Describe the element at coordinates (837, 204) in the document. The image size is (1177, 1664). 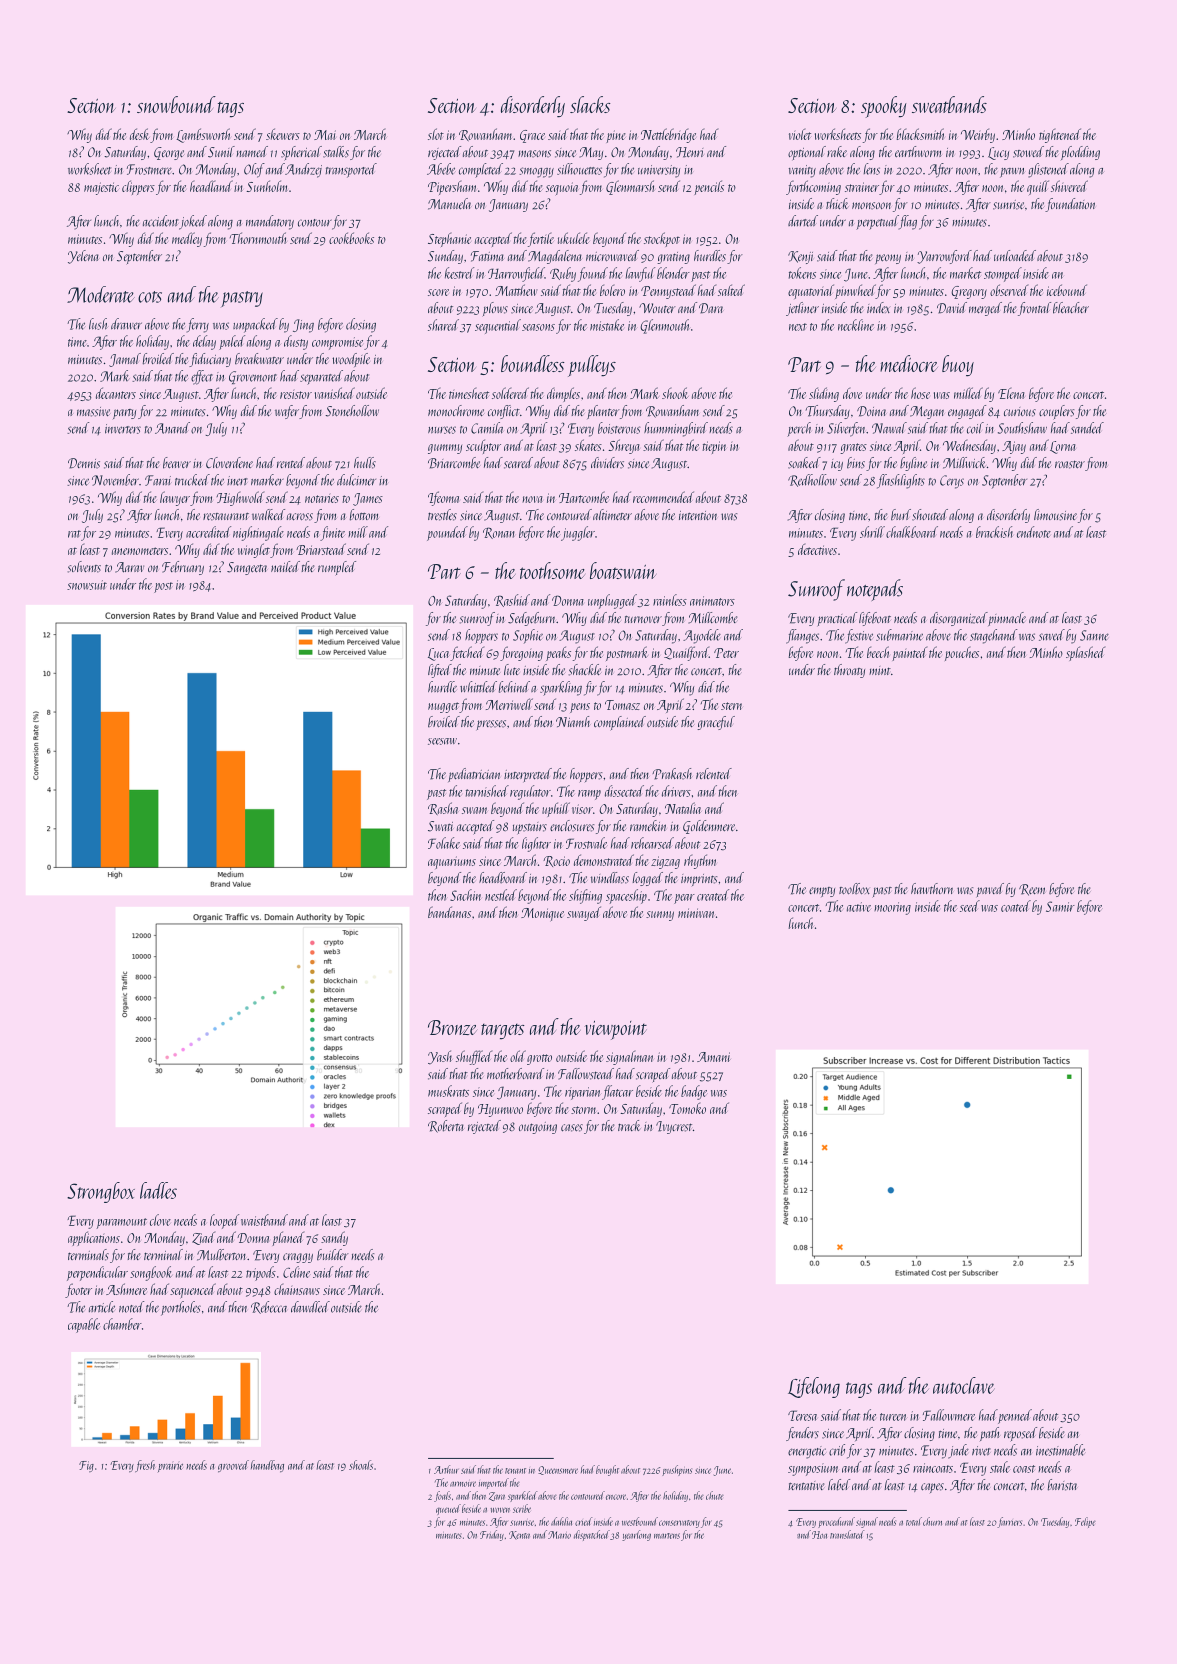
I see `thick` at that location.
